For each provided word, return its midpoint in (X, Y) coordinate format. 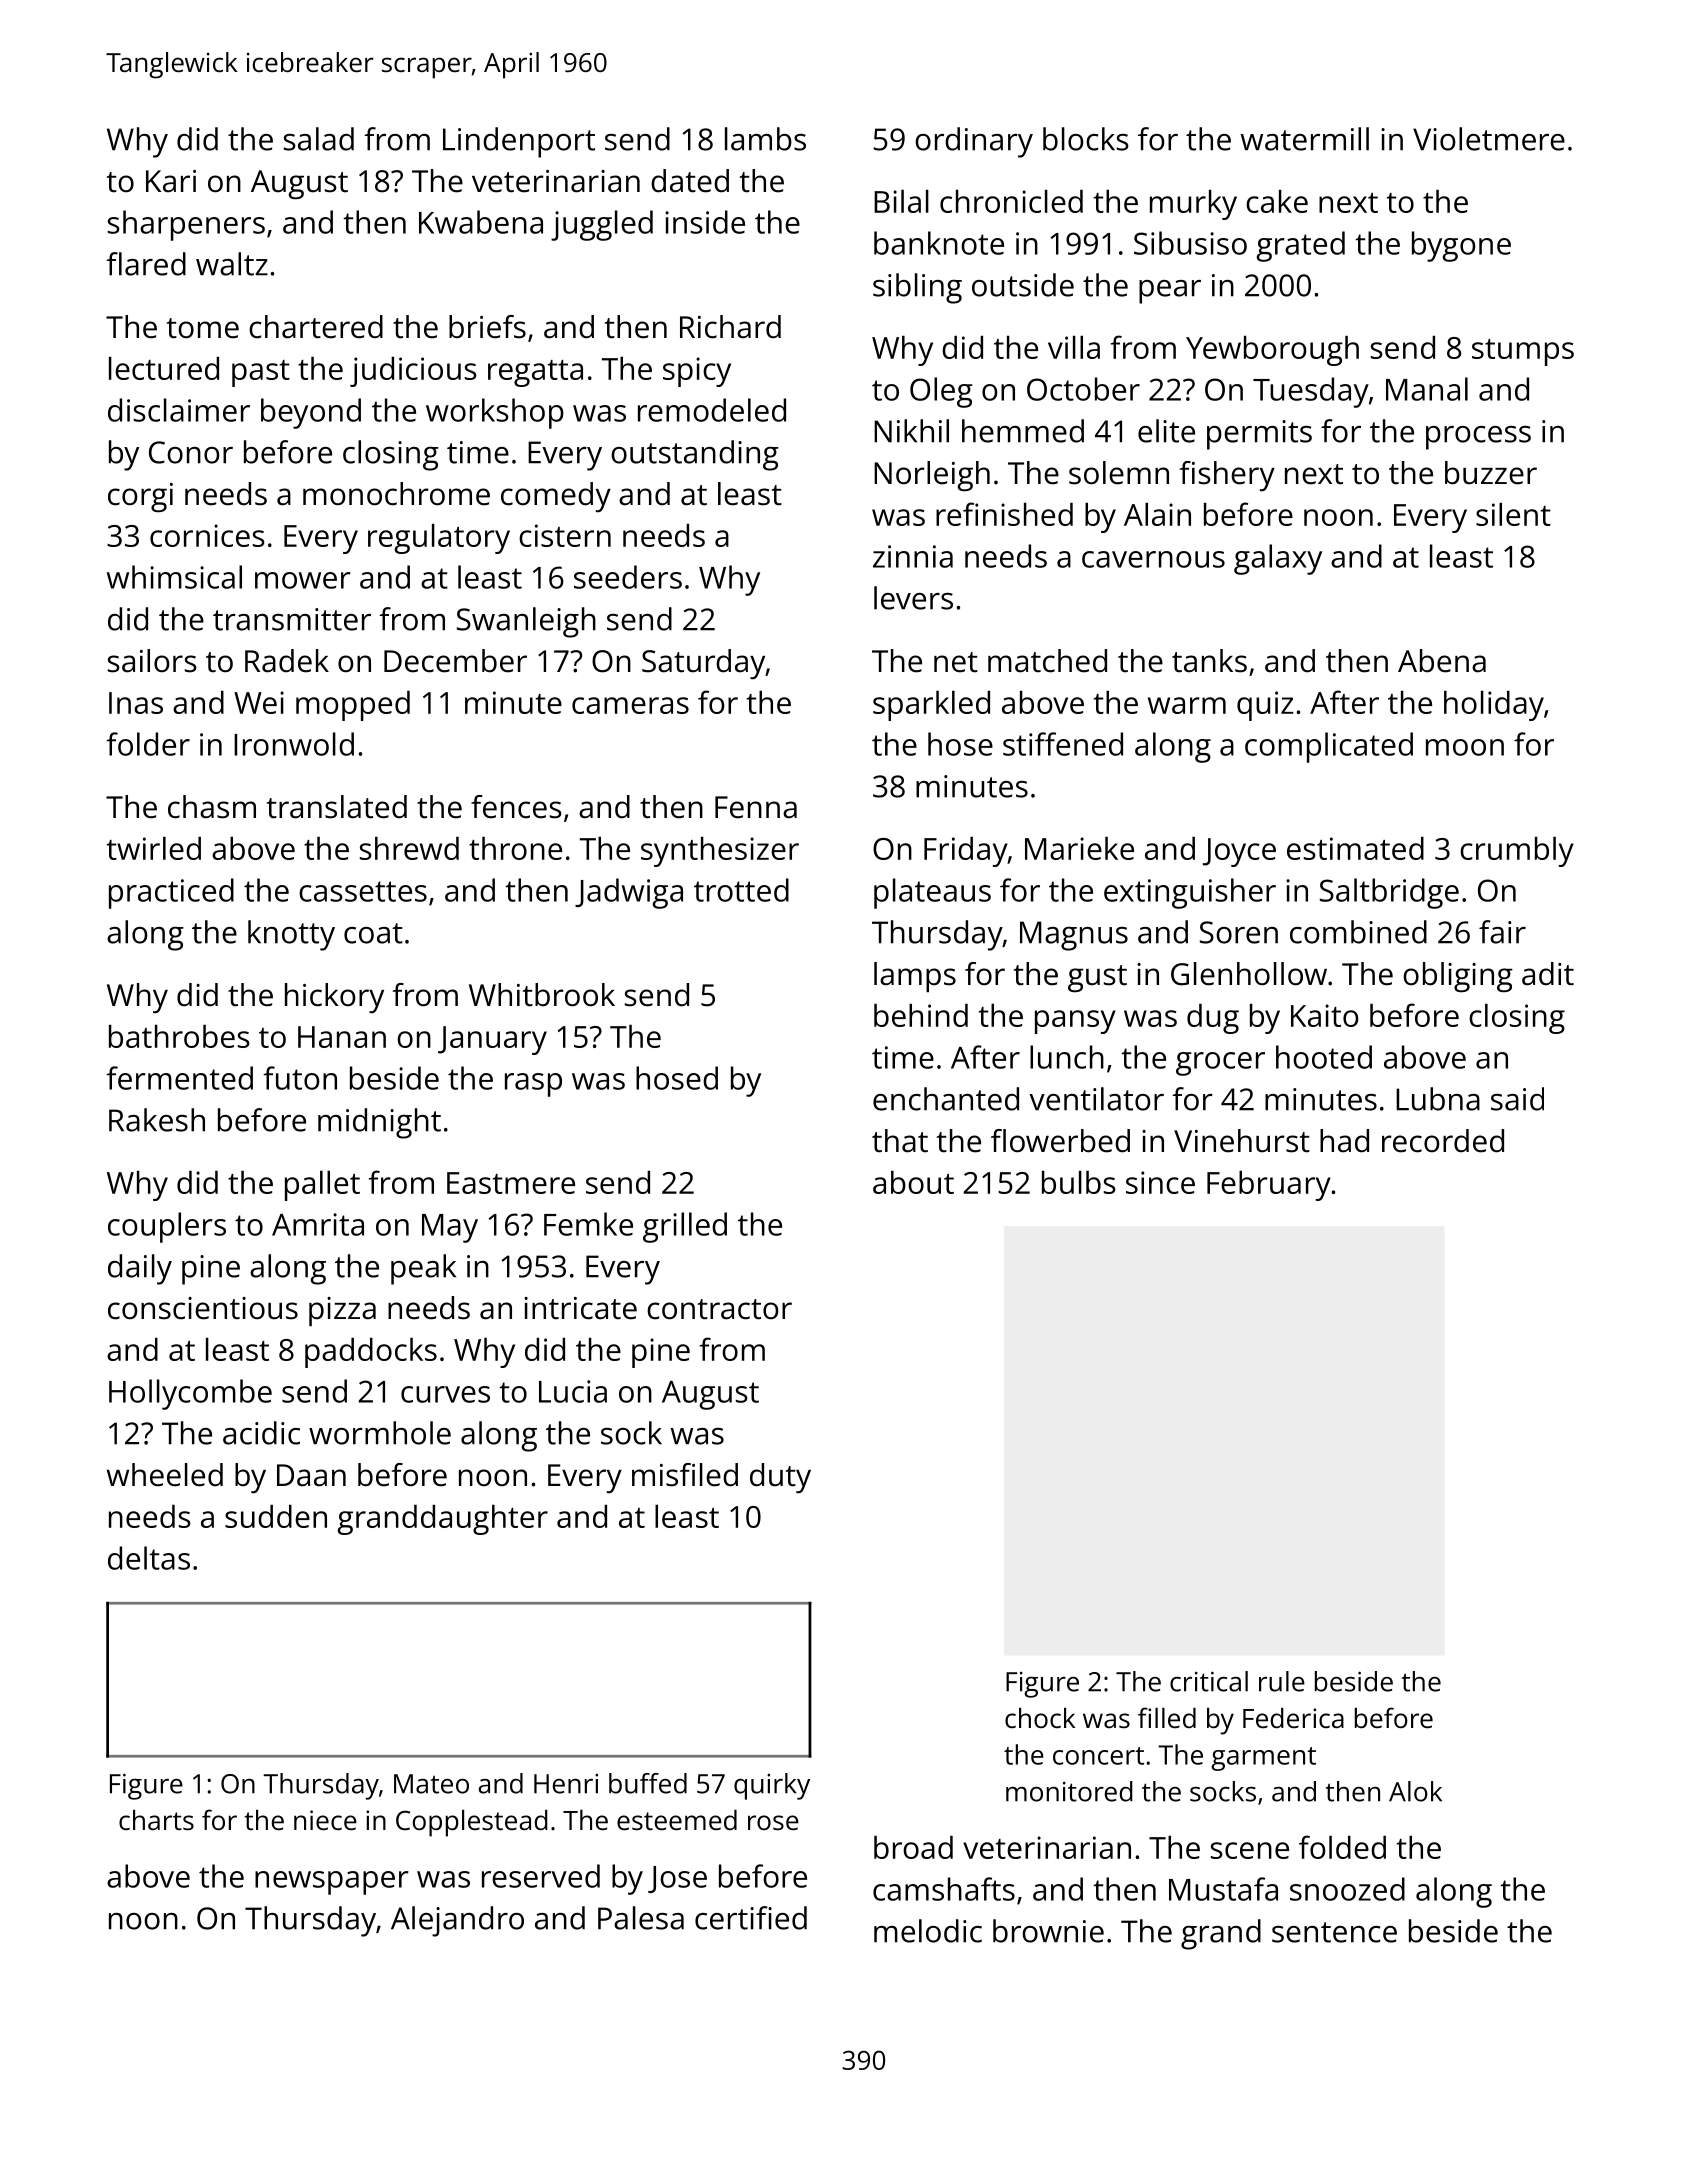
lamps (915, 977)
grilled (685, 1227)
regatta (535, 373)
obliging (1458, 977)
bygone (1461, 246)
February (1269, 1186)
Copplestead (472, 1823)
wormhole (380, 1433)
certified (751, 1918)
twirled (154, 848)
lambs (765, 139)
